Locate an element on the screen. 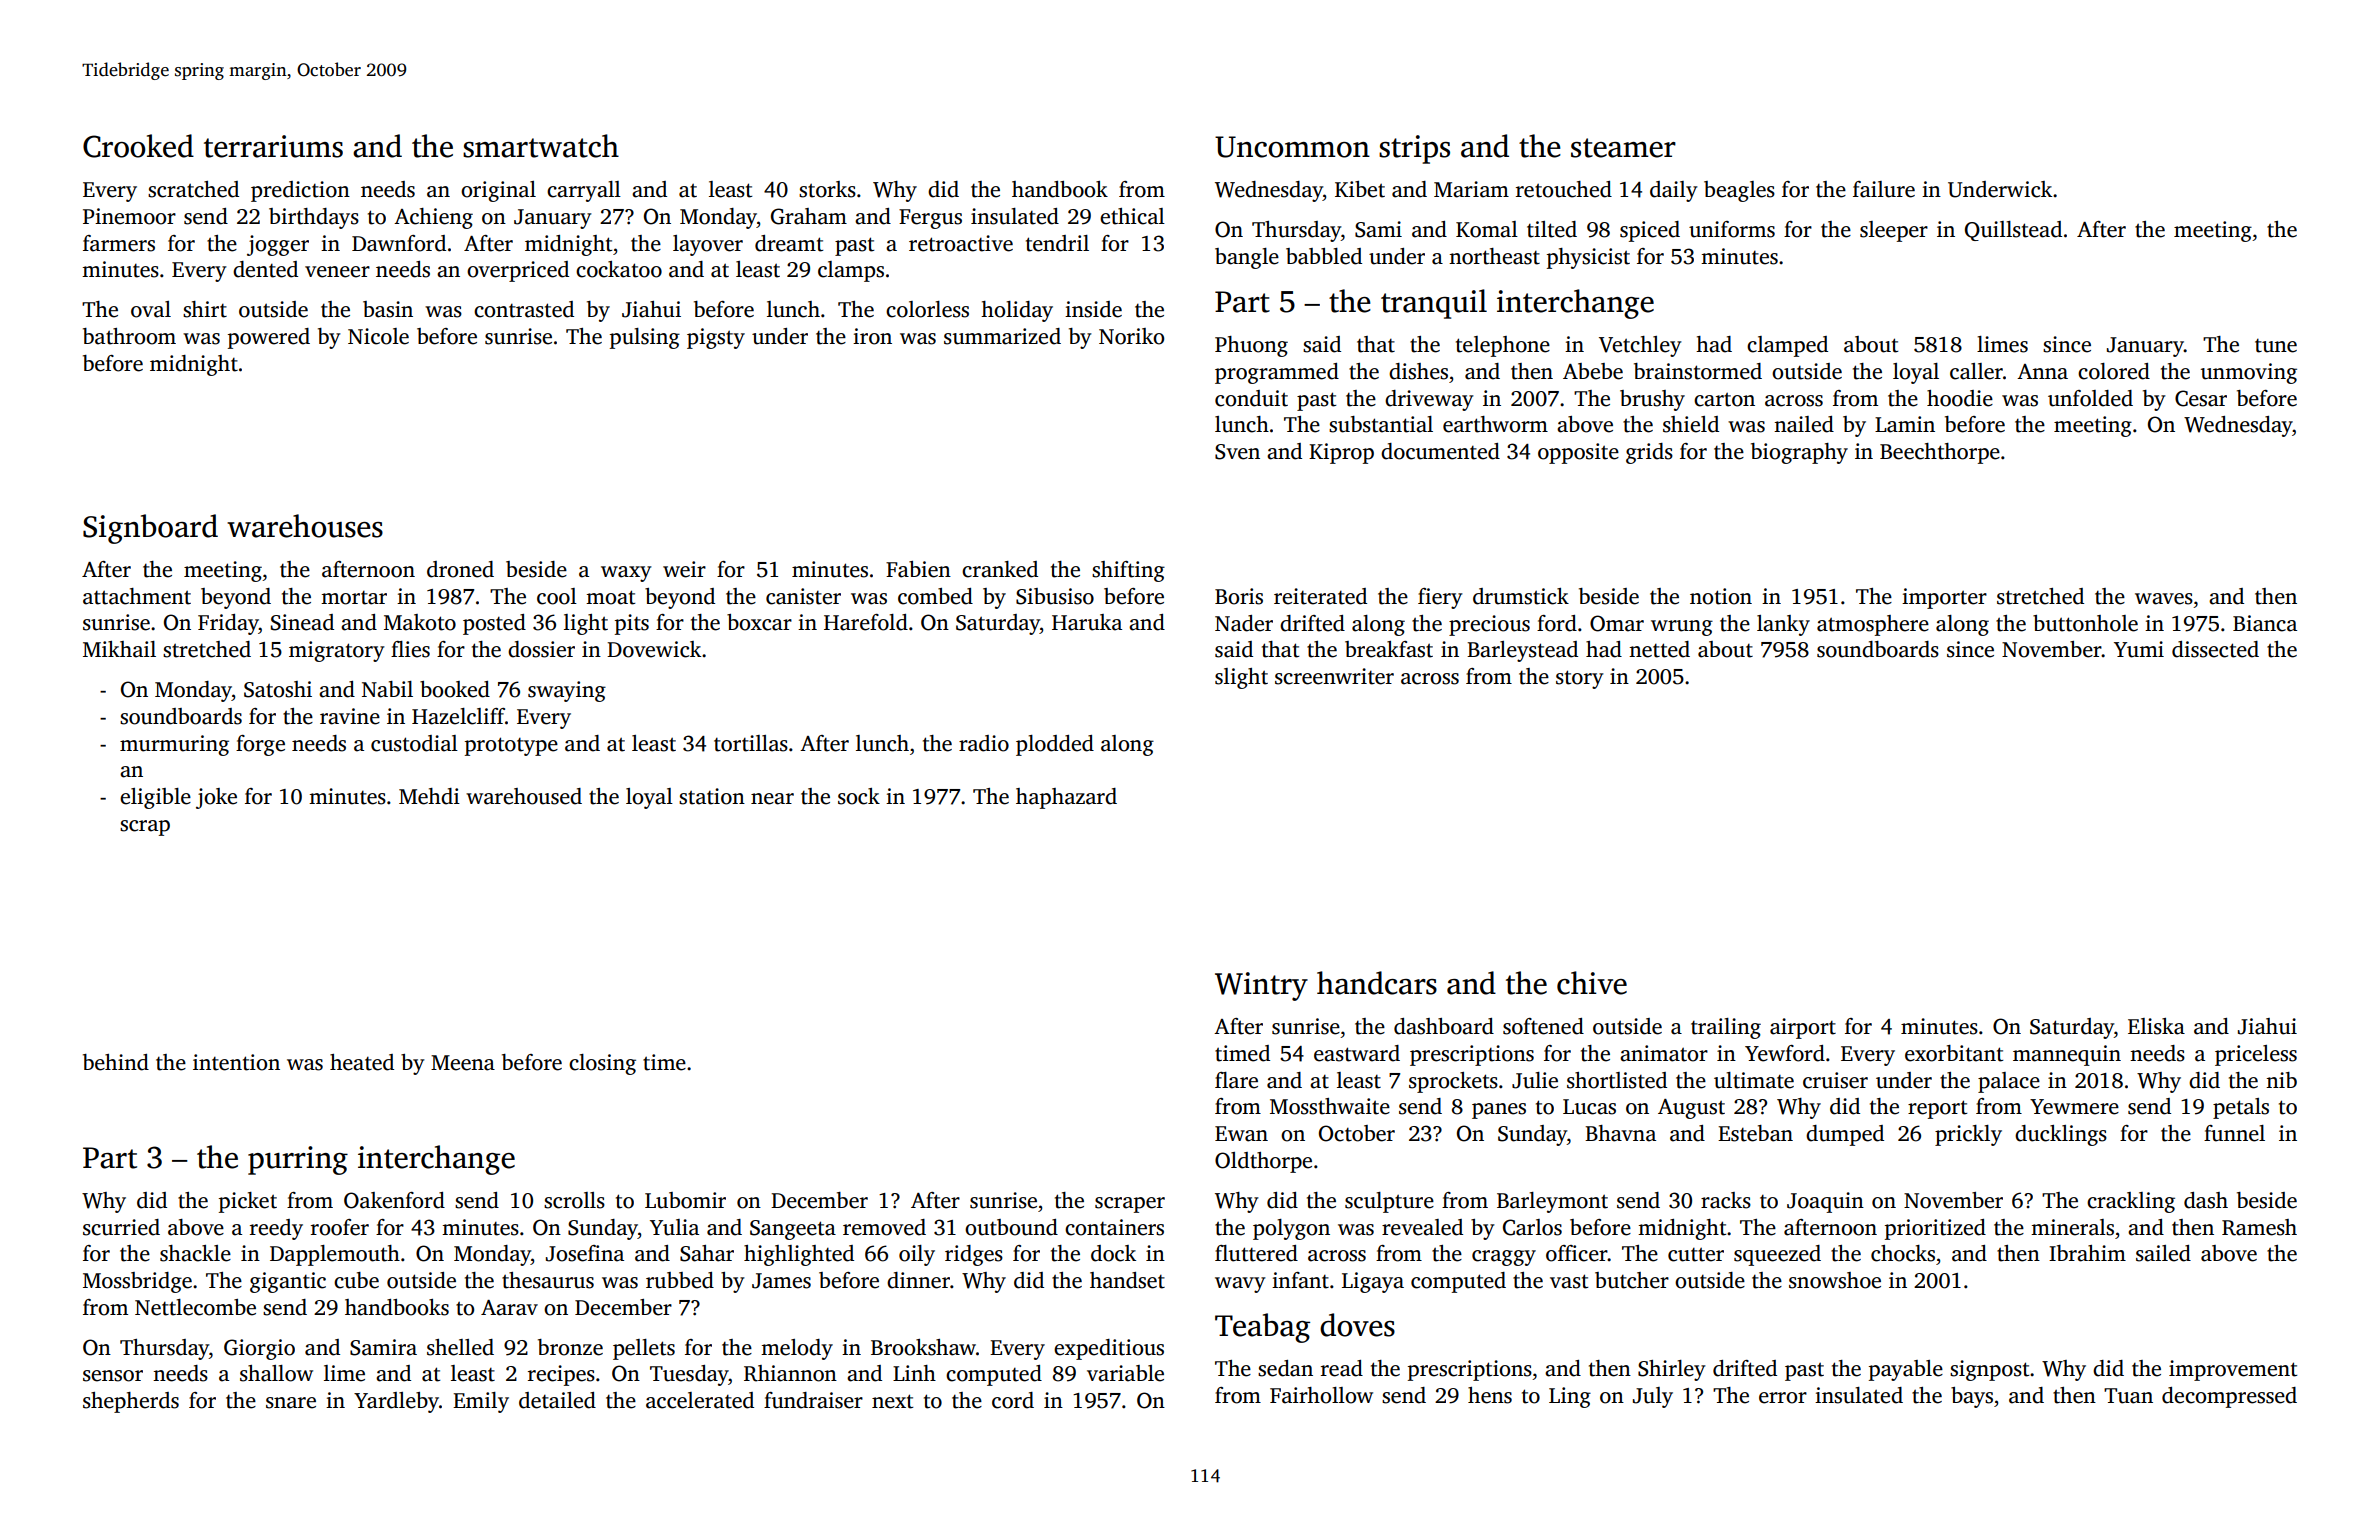  colorless is located at coordinates (927, 309).
